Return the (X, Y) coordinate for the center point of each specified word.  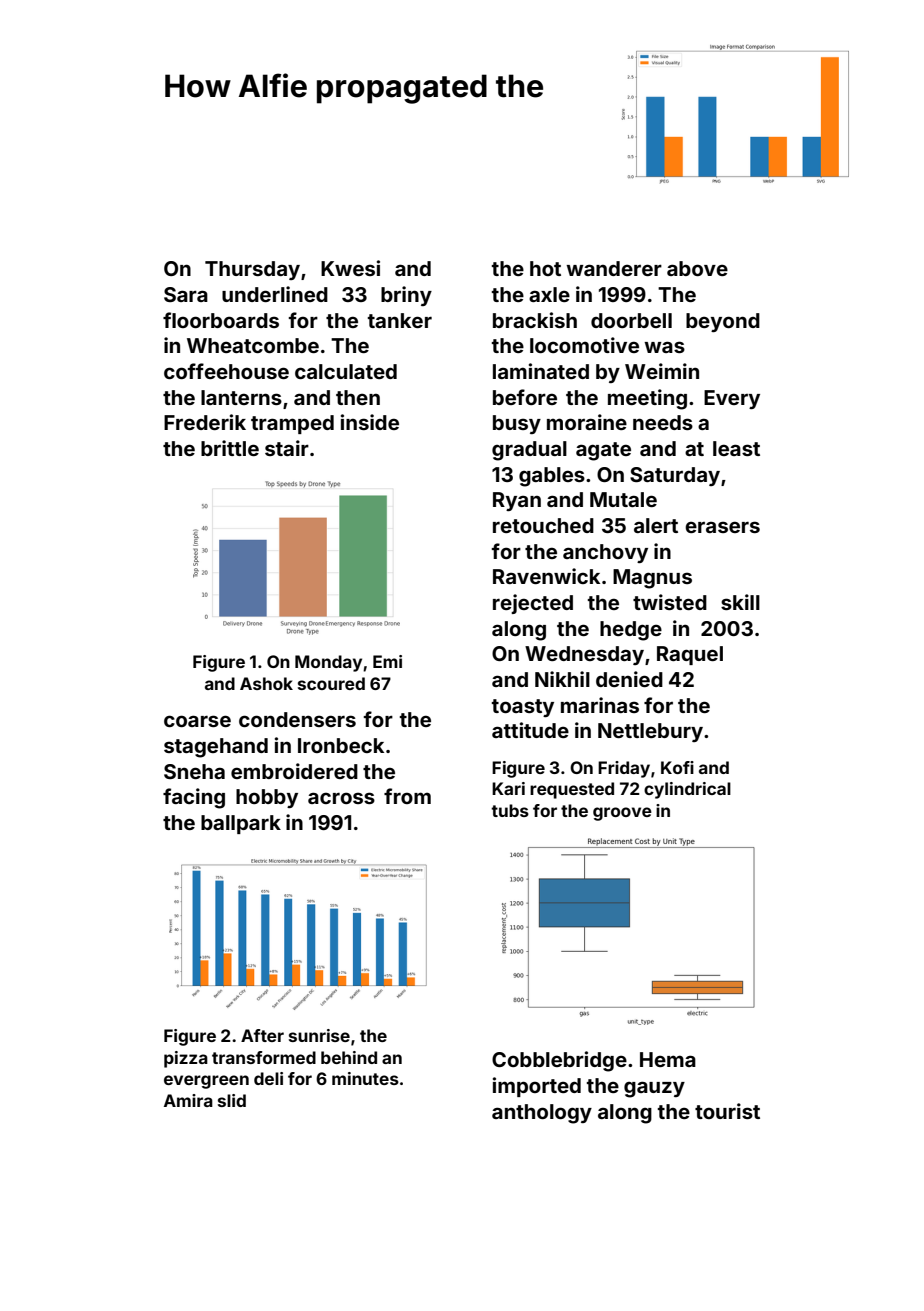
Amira (188, 1100)
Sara (186, 294)
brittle (230, 448)
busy (517, 424)
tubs (510, 810)
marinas (600, 705)
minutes (365, 1078)
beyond (723, 322)
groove (622, 814)
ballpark (241, 824)
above (697, 268)
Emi (387, 661)
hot (545, 268)
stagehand (216, 748)
